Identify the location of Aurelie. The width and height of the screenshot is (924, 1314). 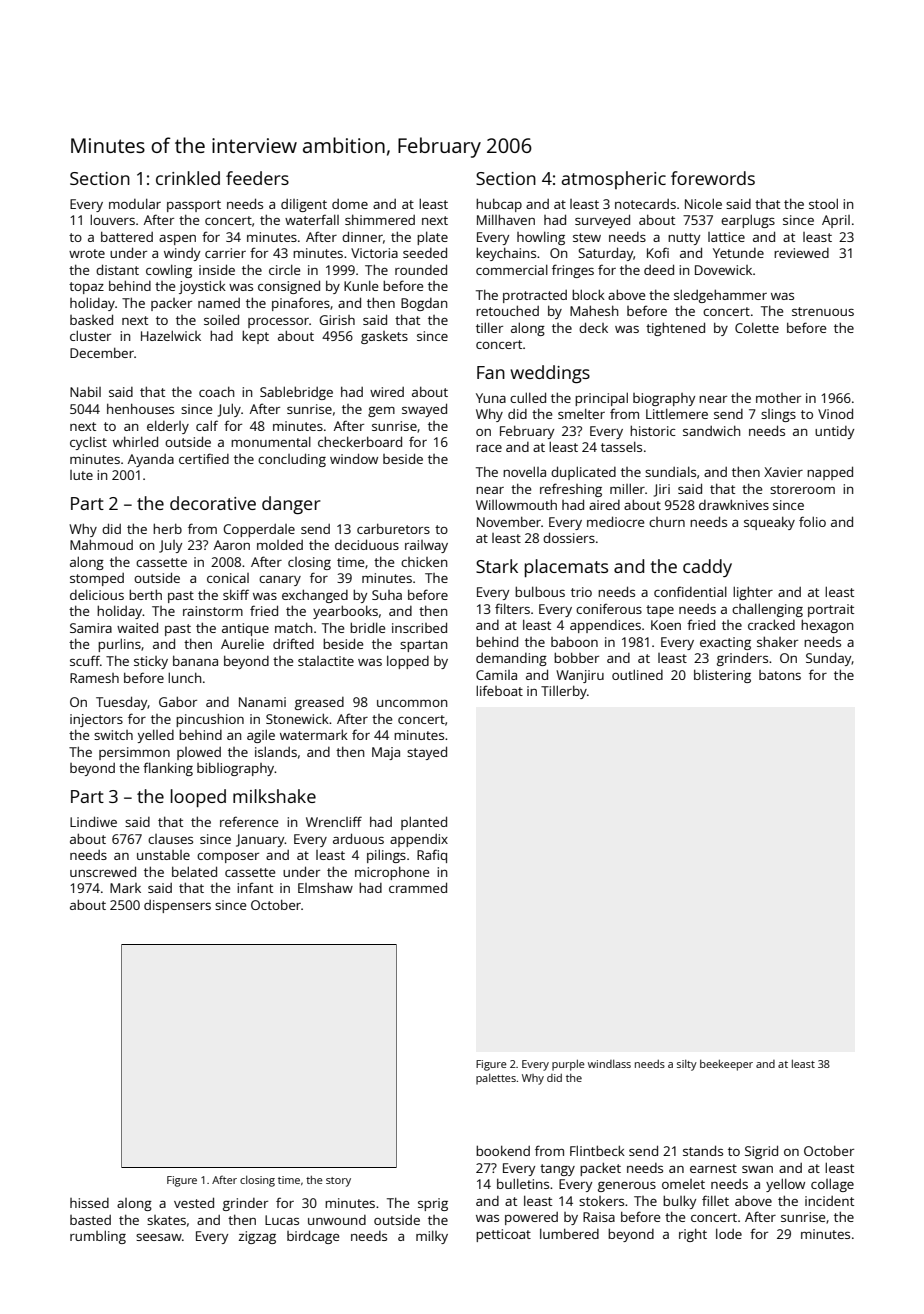
(242, 644).
